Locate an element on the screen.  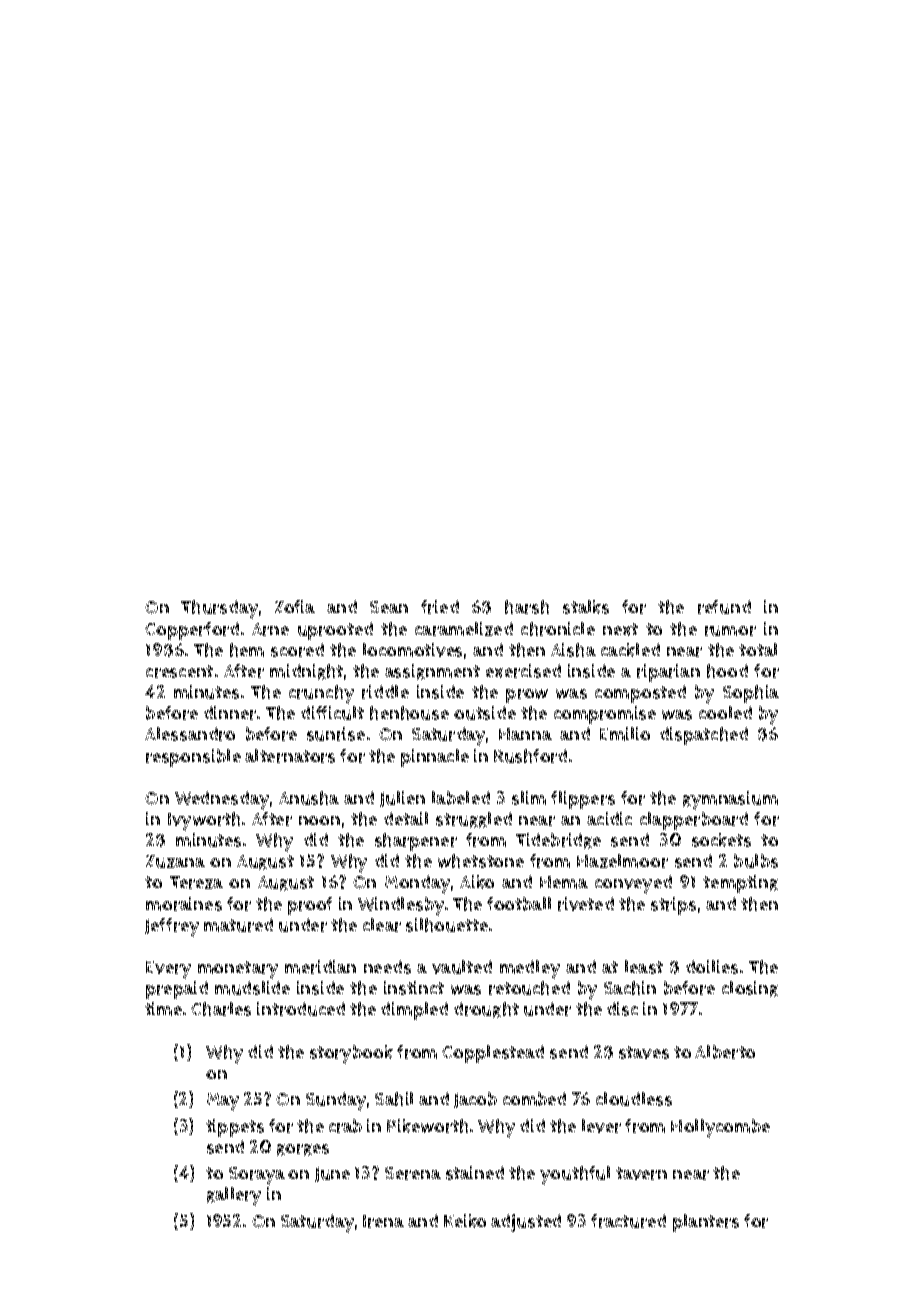
doilies is located at coordinates (712, 967).
